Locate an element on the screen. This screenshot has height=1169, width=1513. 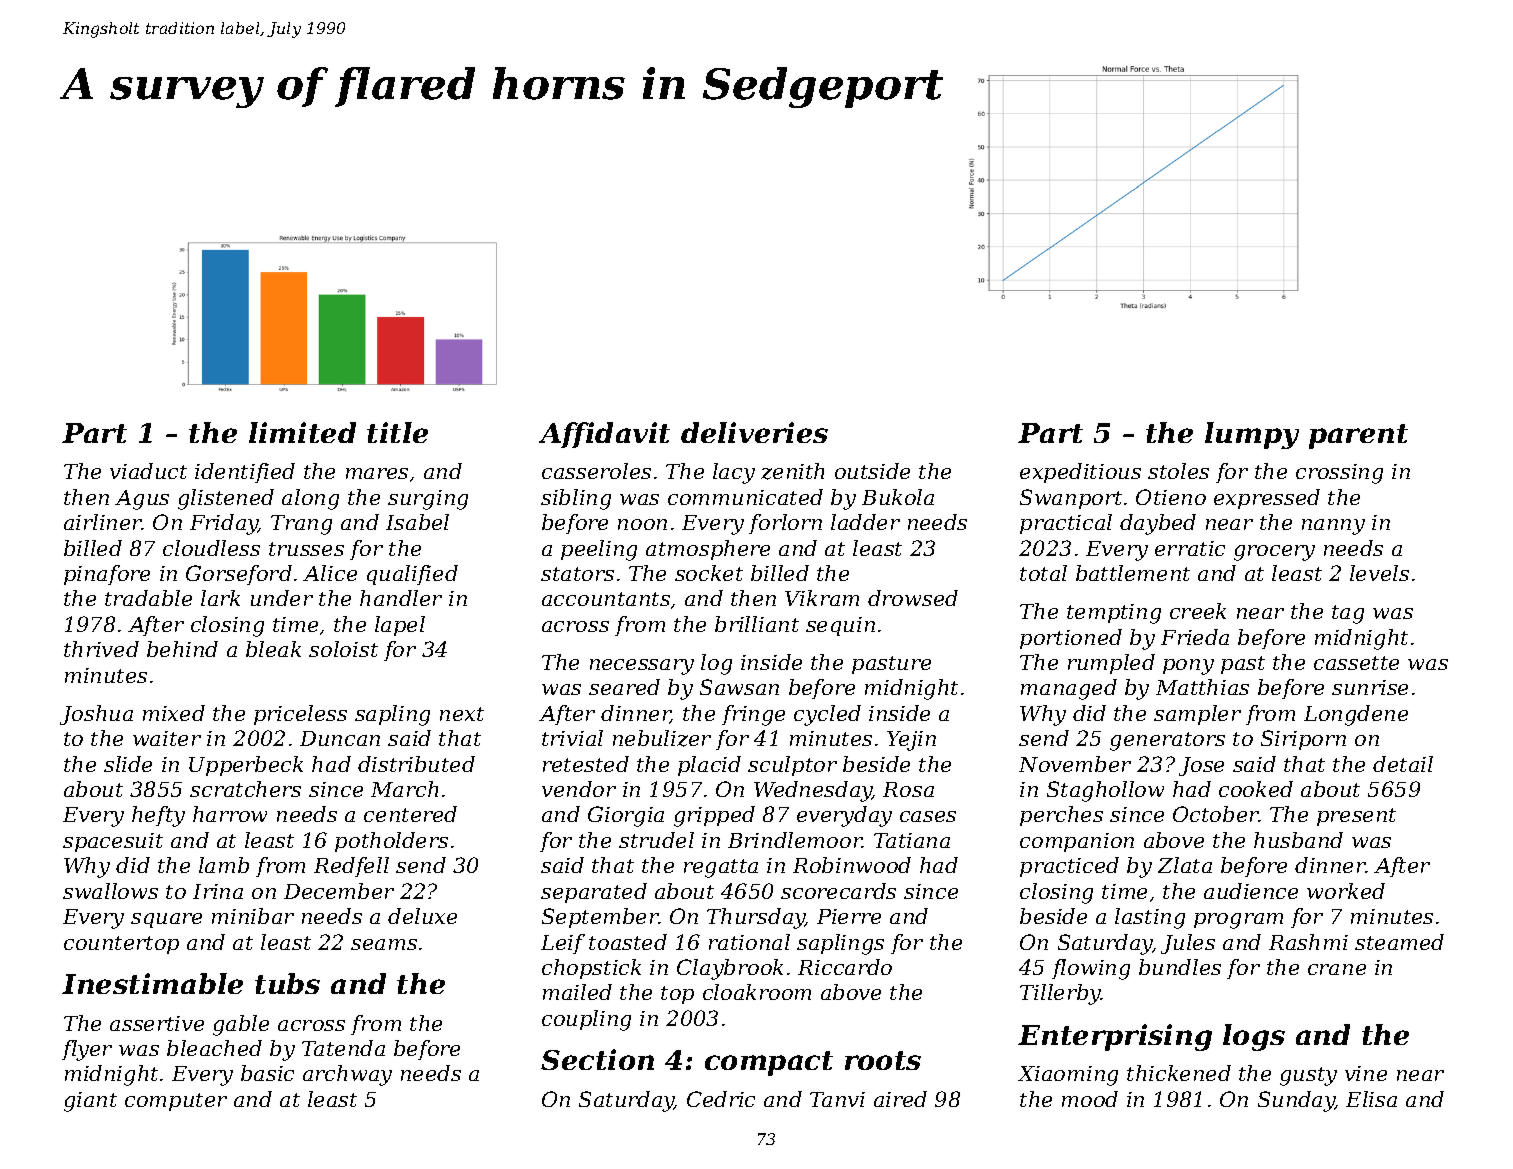
limited is located at coordinates (302, 432).
